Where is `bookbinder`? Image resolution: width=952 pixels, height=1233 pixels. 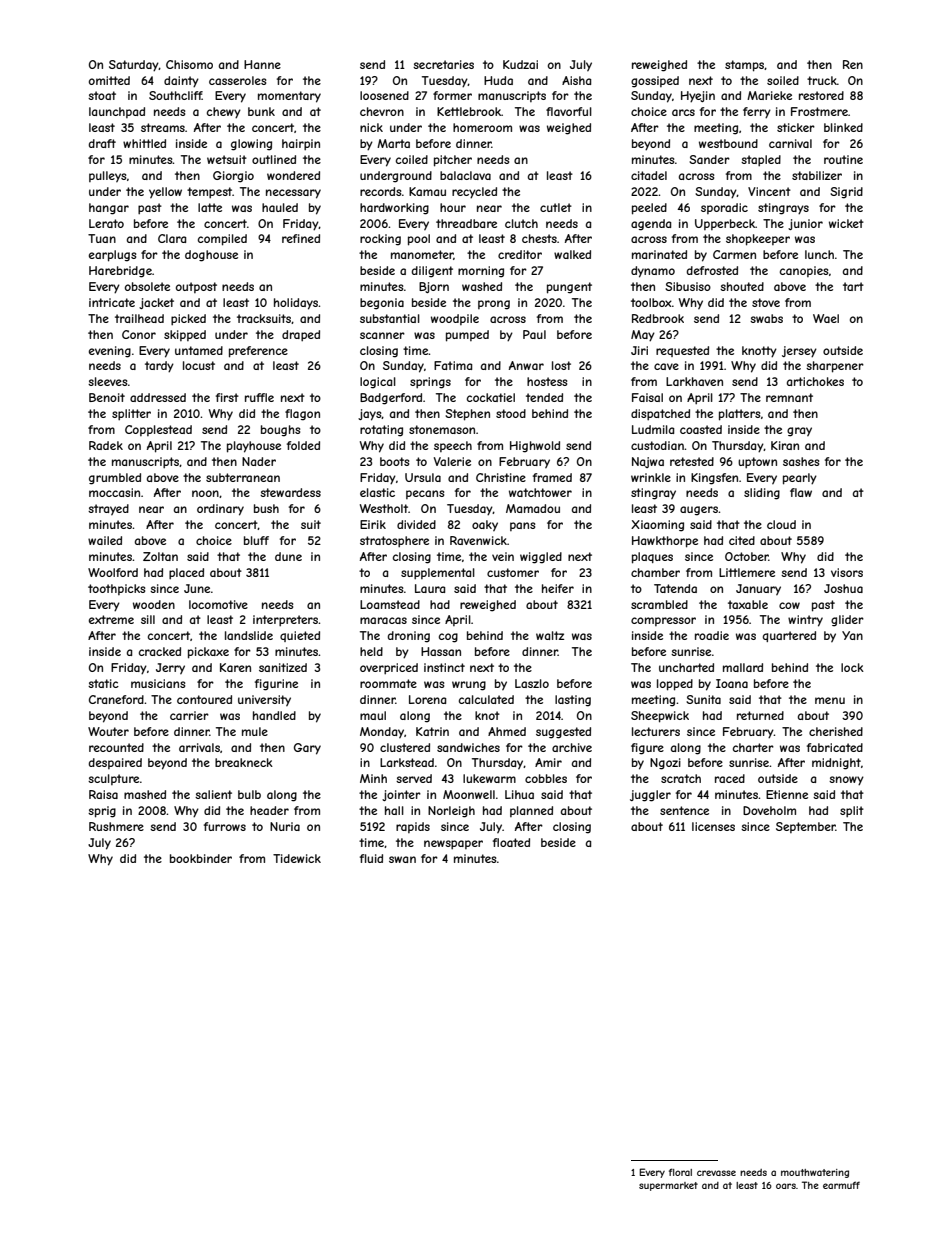 bookbinder is located at coordinates (201, 858).
